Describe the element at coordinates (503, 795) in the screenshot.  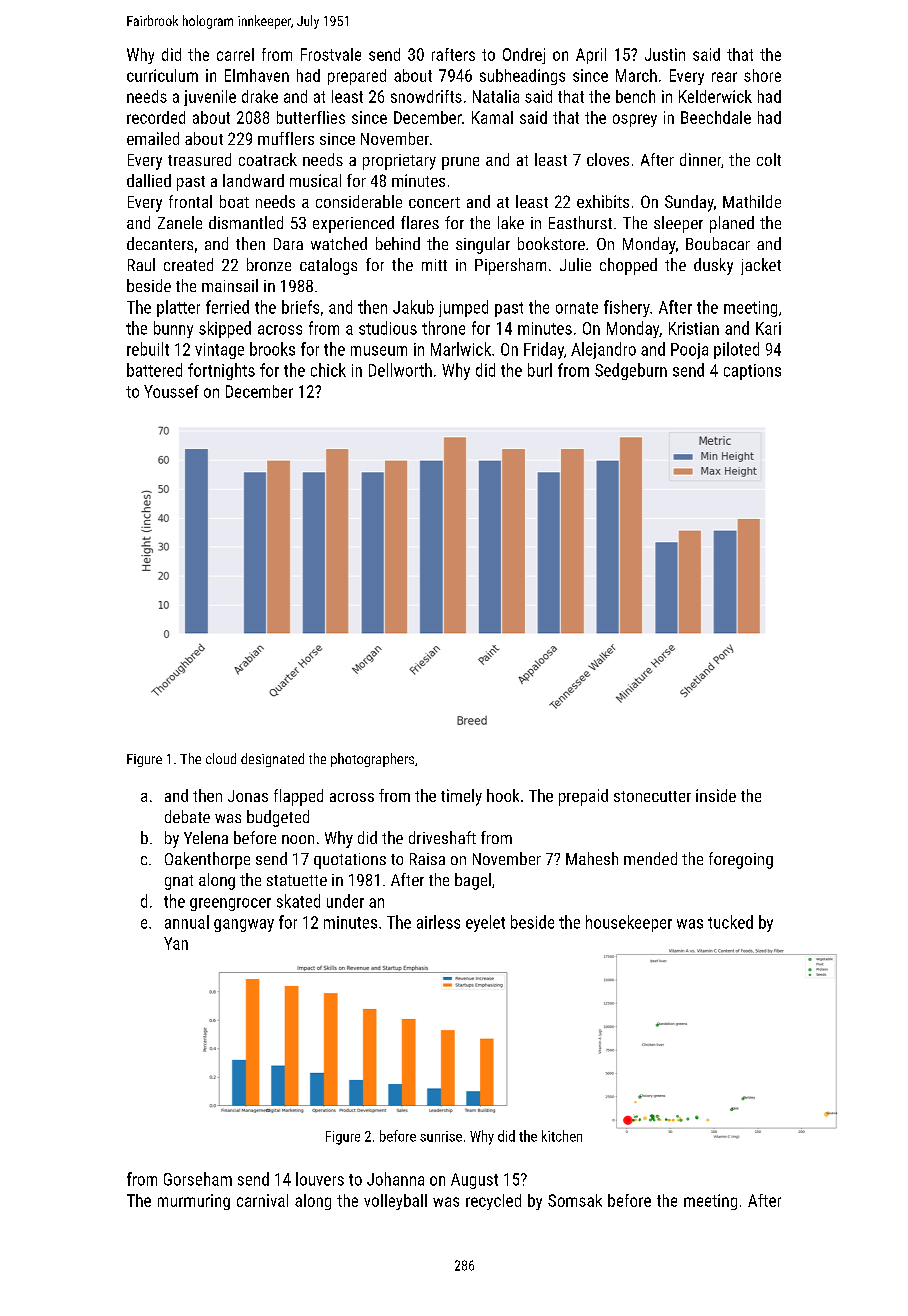
I see `hook` at that location.
